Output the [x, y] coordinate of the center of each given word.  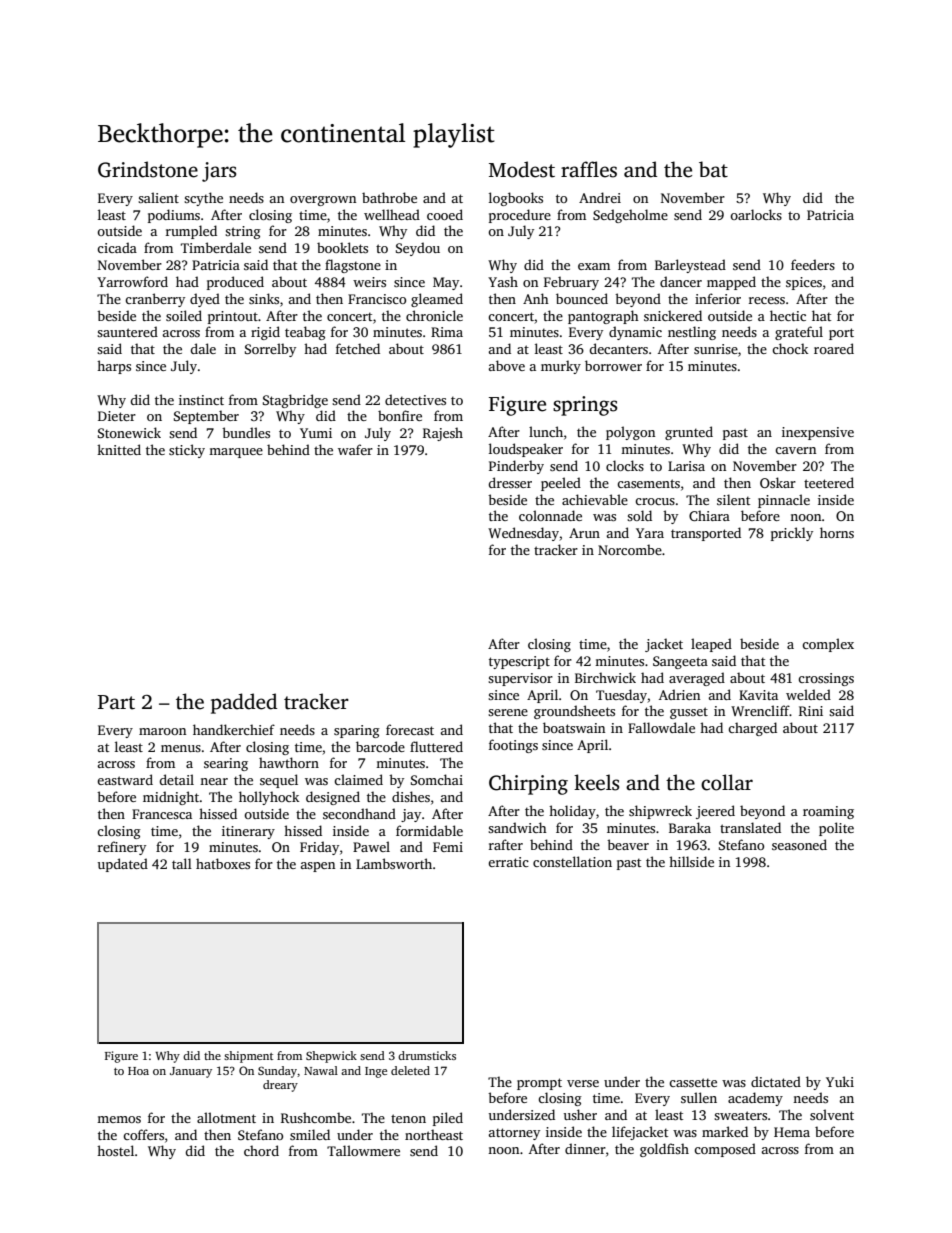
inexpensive [818, 433]
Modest [522, 169]
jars [219, 172]
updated [123, 865]
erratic [508, 862]
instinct [201, 400]
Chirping [528, 784]
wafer [355, 449]
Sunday [277, 1072]
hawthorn [289, 762]
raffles [589, 169]
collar [727, 782]
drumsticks [427, 1055]
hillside [691, 861]
